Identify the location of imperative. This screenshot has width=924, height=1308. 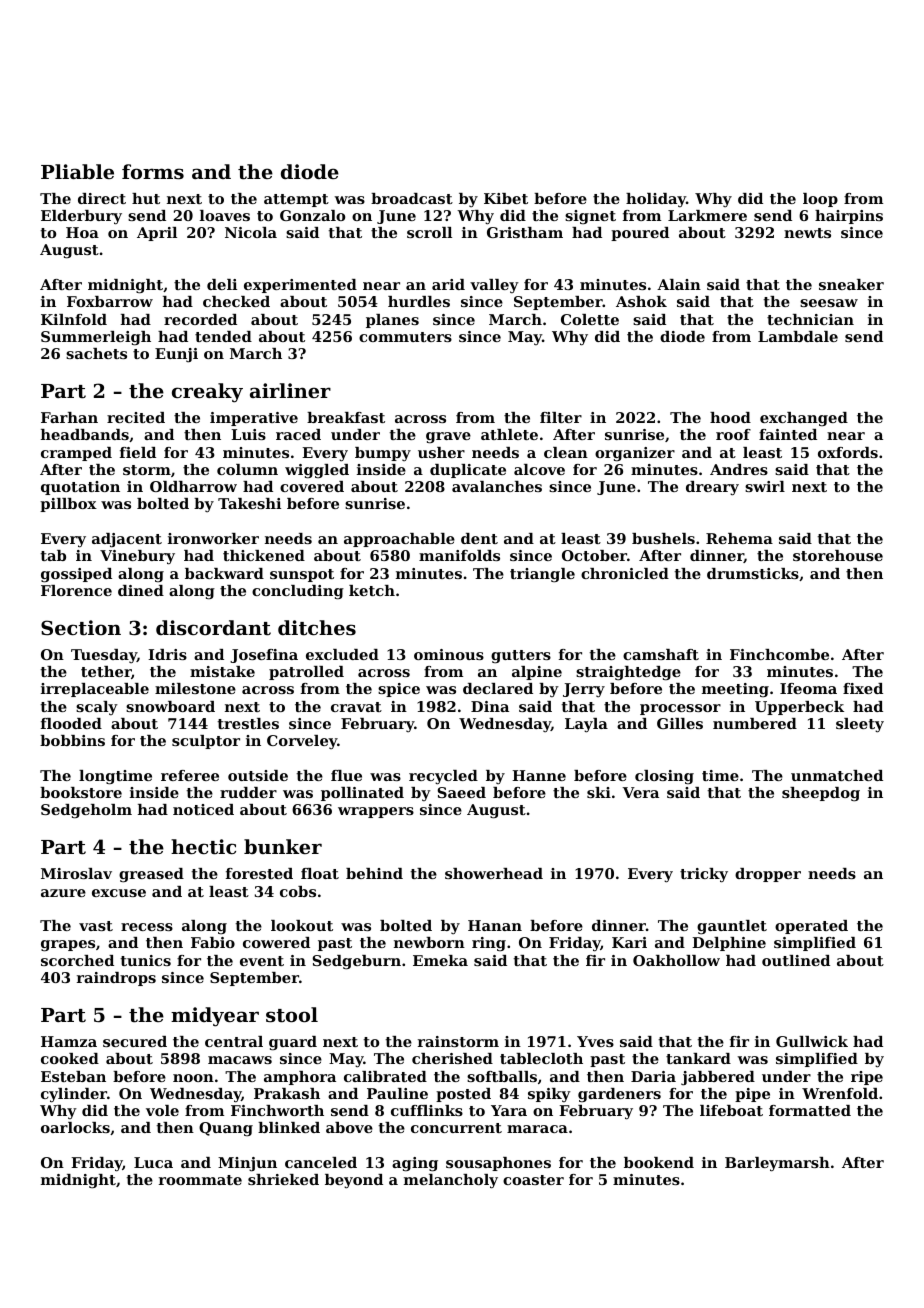
(254, 419).
